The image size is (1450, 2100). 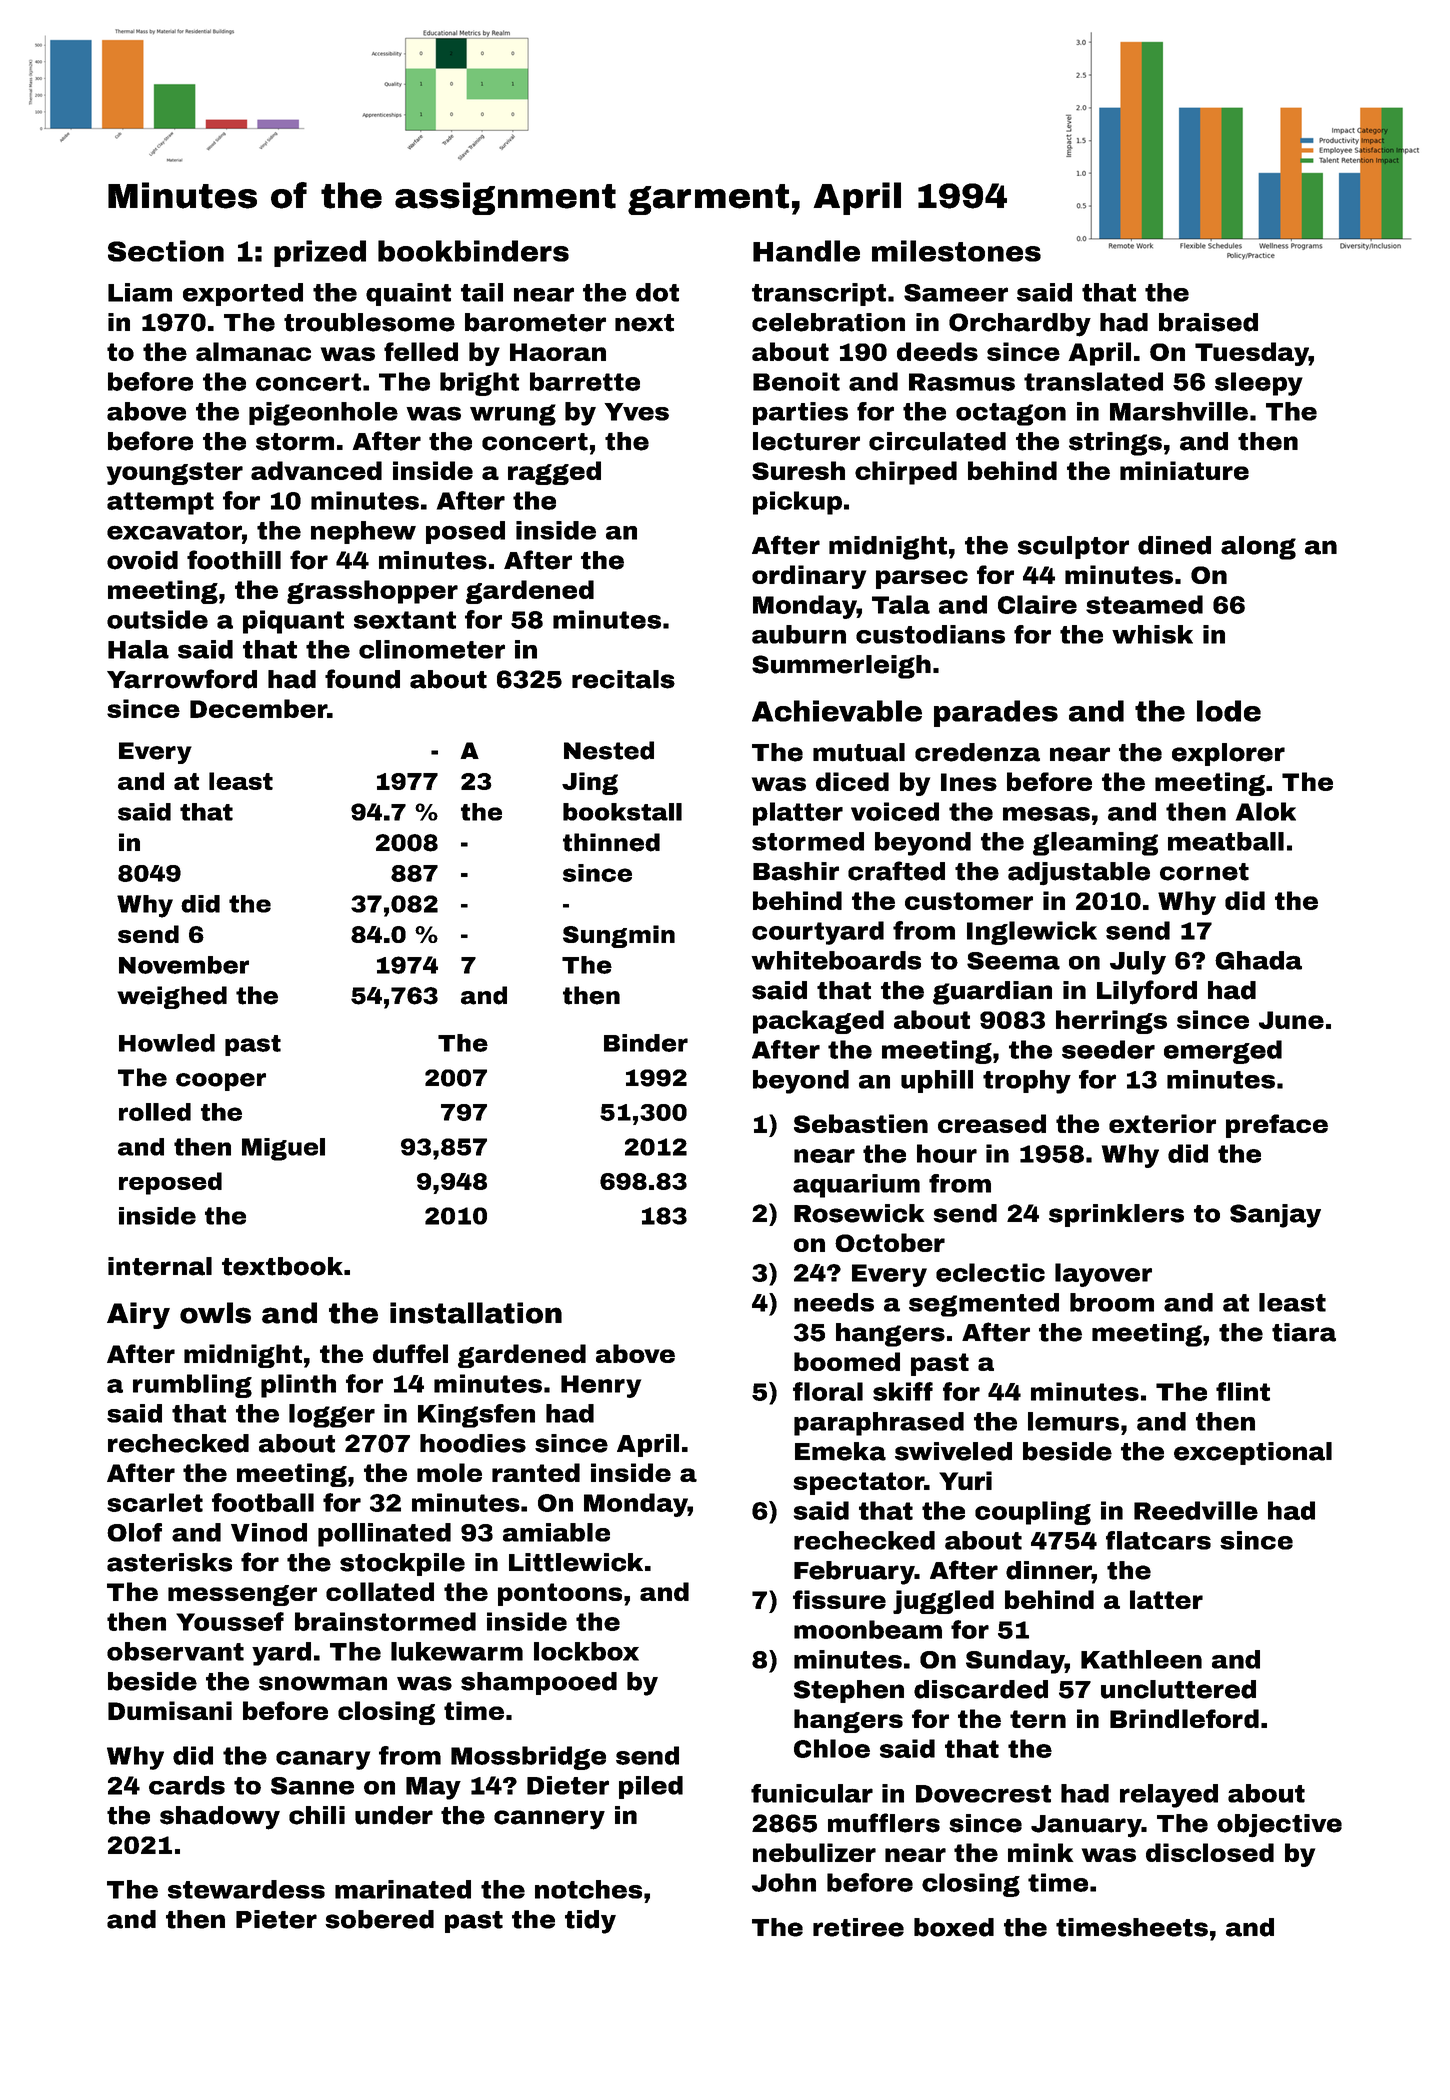 What do you see at coordinates (1258, 960) in the screenshot?
I see `Ghada` at bounding box center [1258, 960].
